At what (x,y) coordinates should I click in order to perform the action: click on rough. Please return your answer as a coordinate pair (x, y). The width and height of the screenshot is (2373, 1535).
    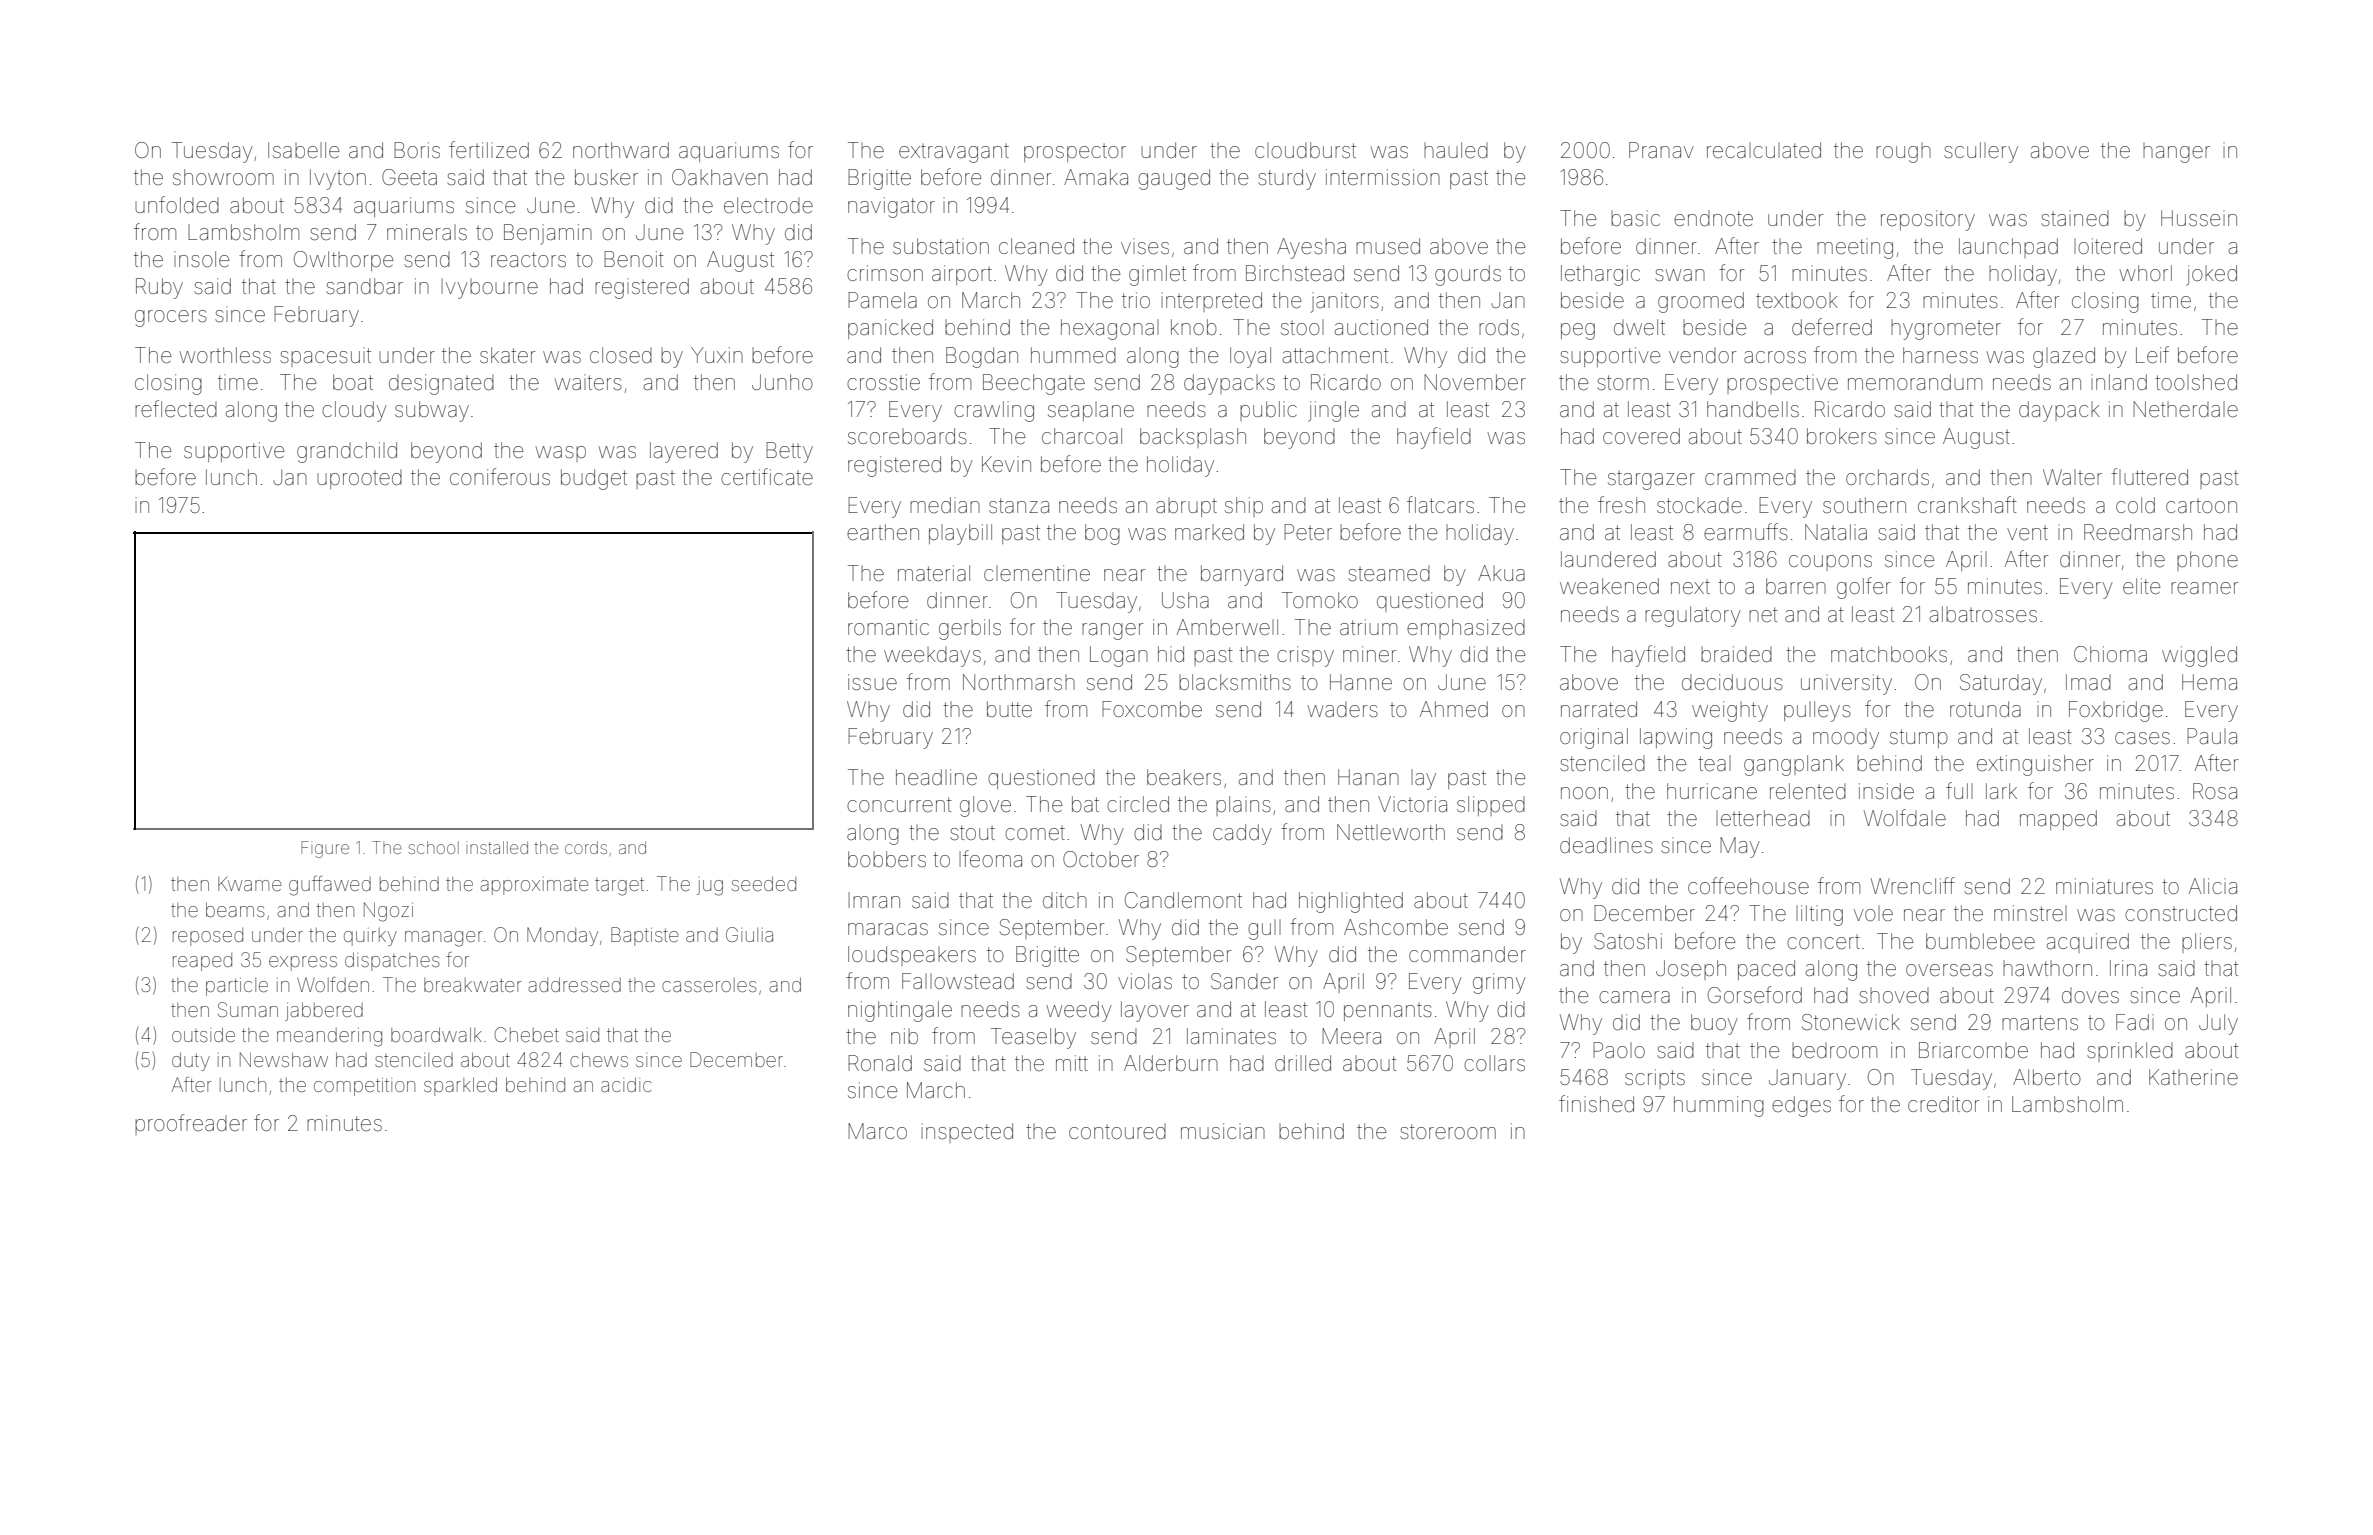
    Looking at the image, I should click on (1903, 153).
